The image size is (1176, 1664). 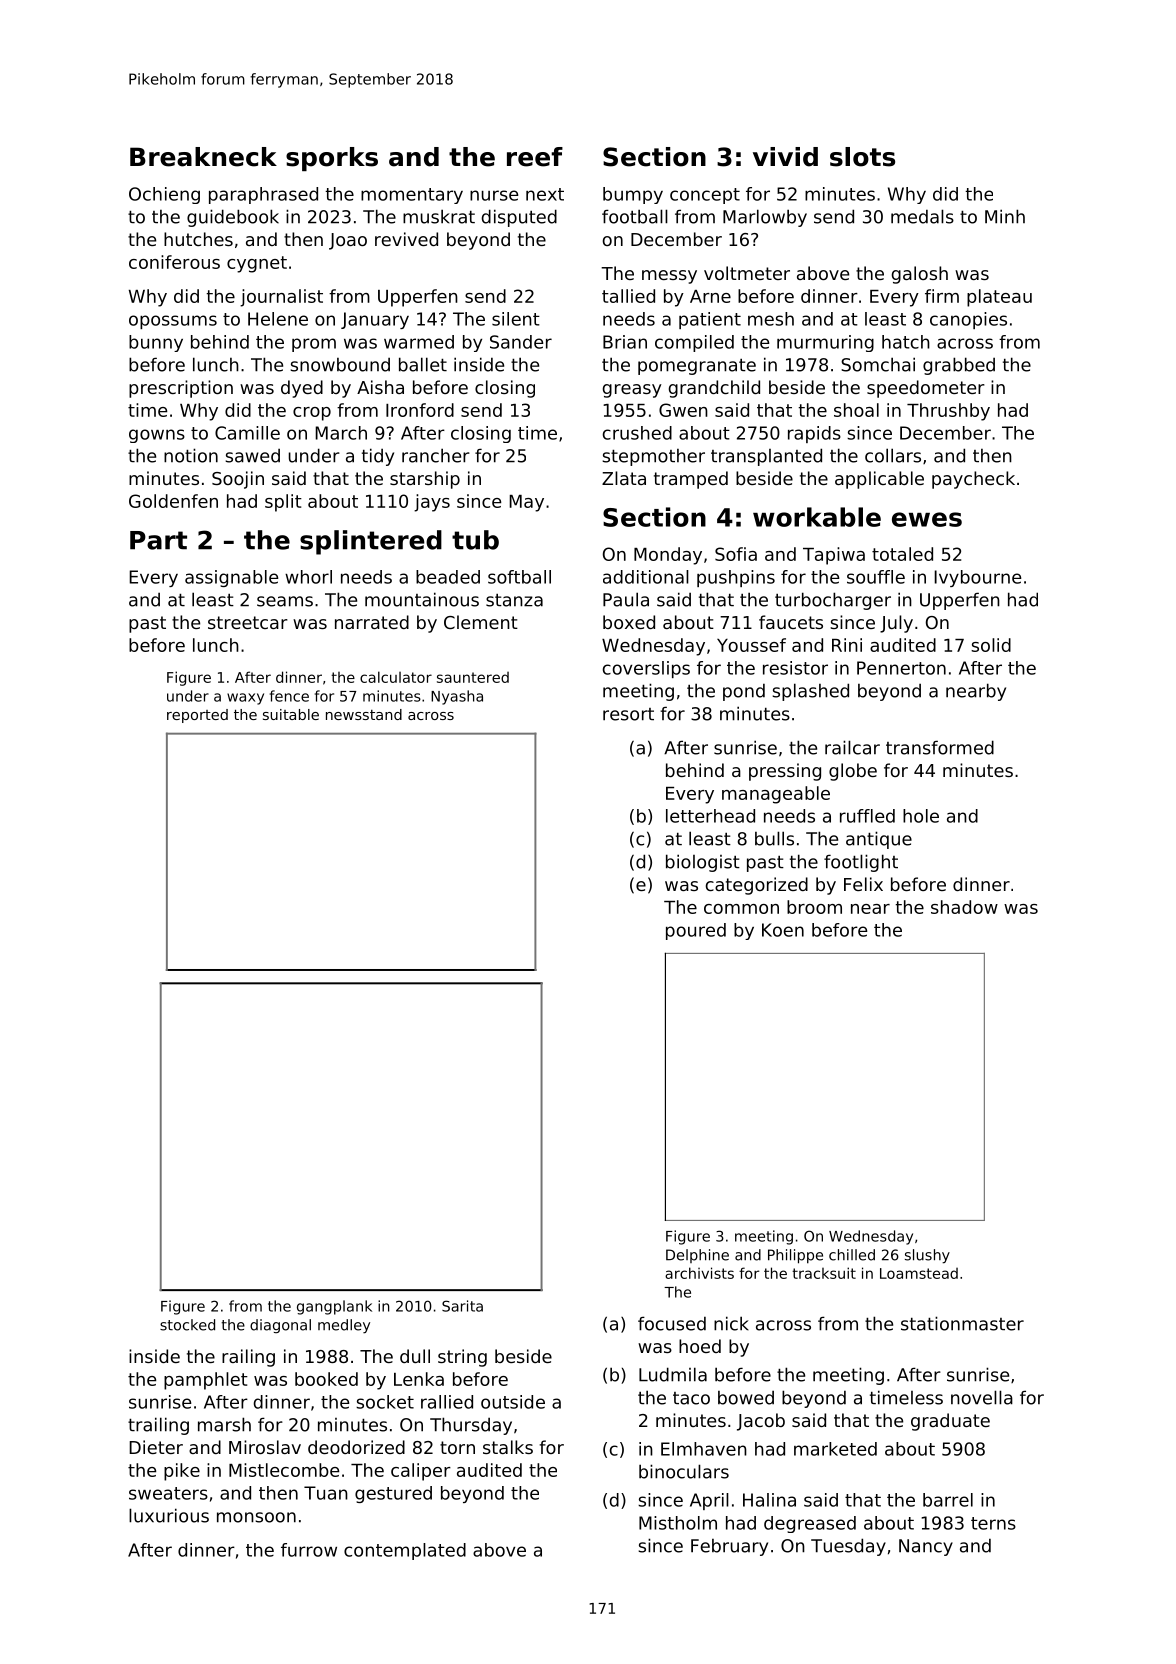 What do you see at coordinates (419, 342) in the page?
I see `warmed` at bounding box center [419, 342].
